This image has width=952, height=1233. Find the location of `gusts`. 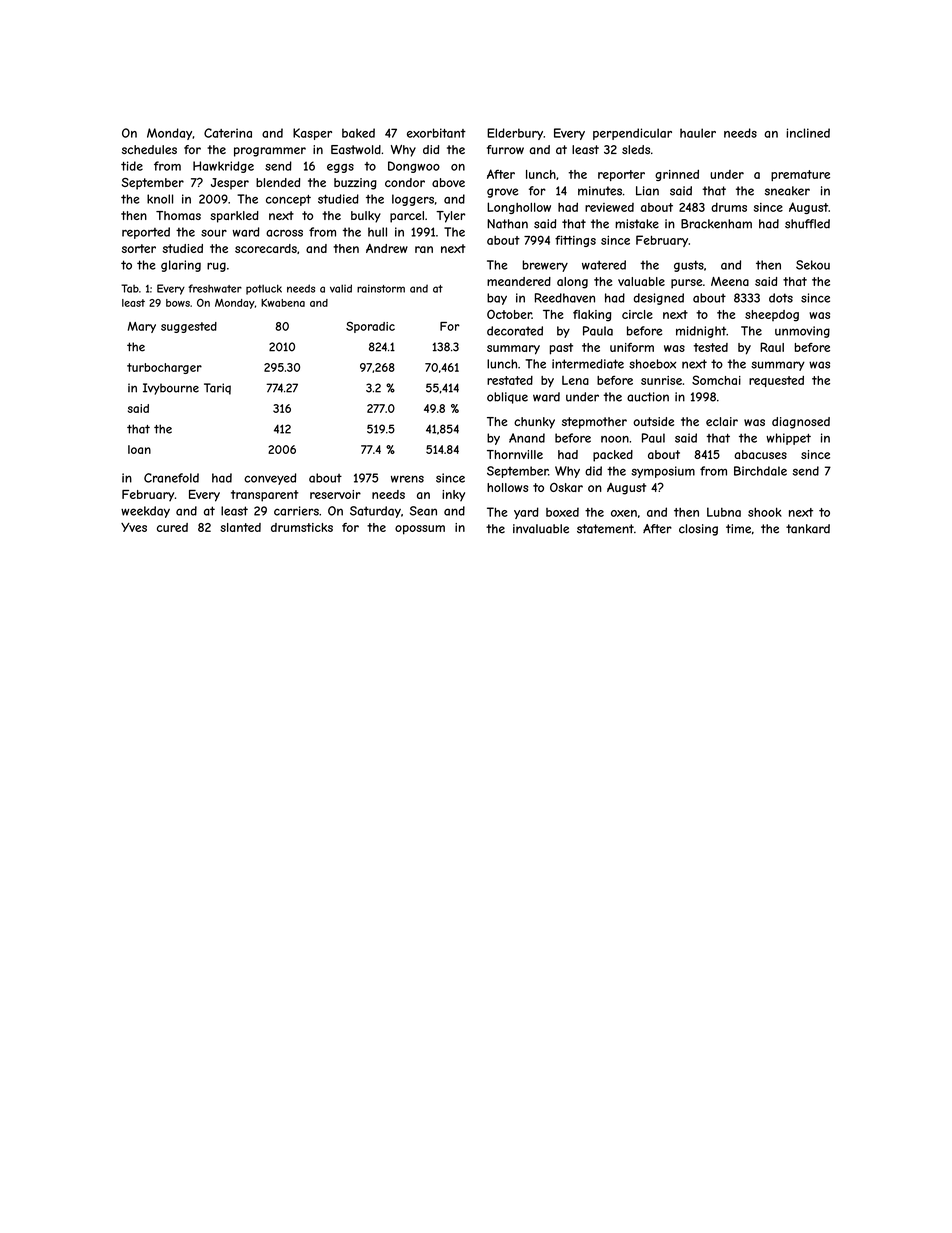

gusts is located at coordinates (689, 266).
